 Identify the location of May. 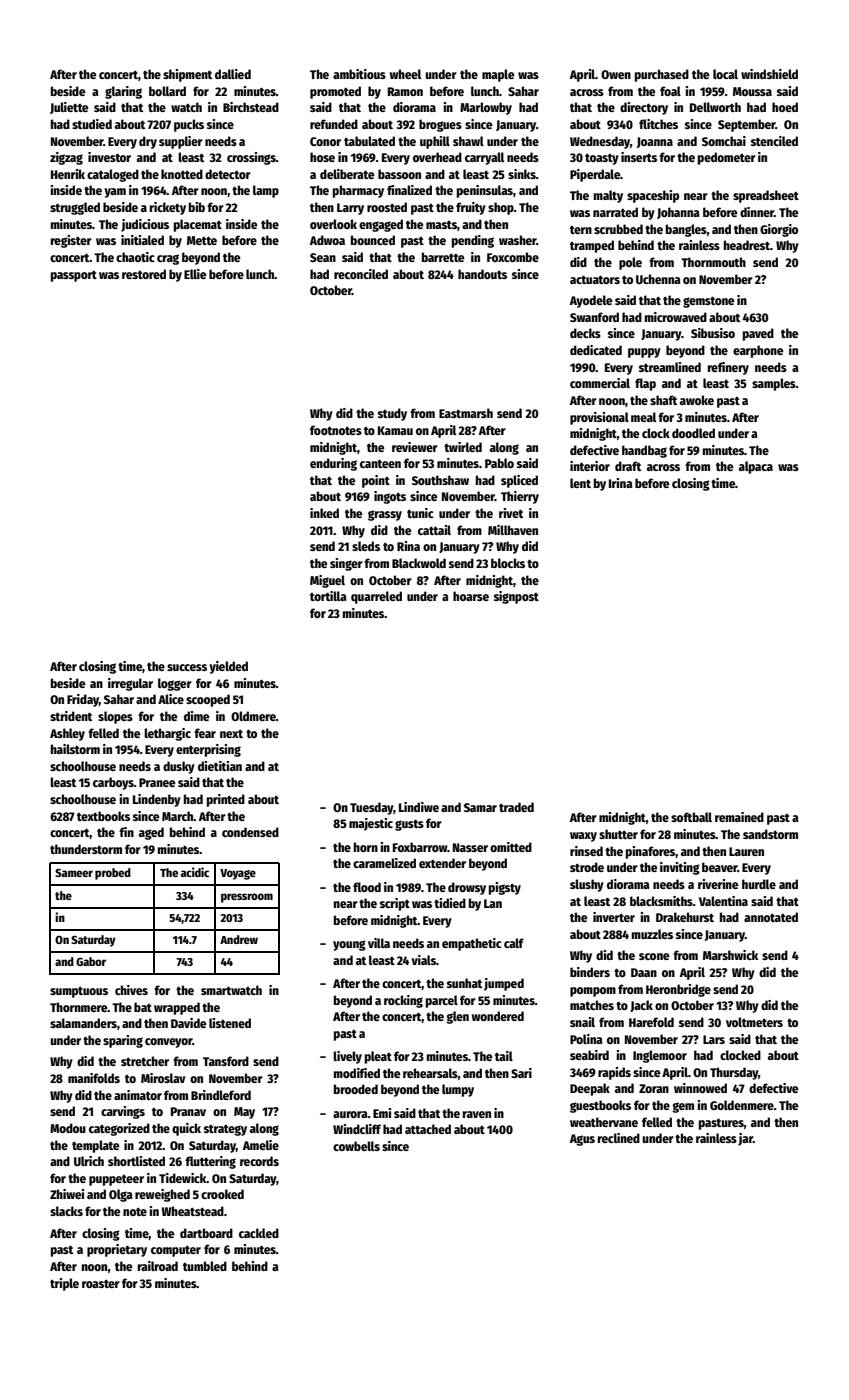
(244, 1113).
